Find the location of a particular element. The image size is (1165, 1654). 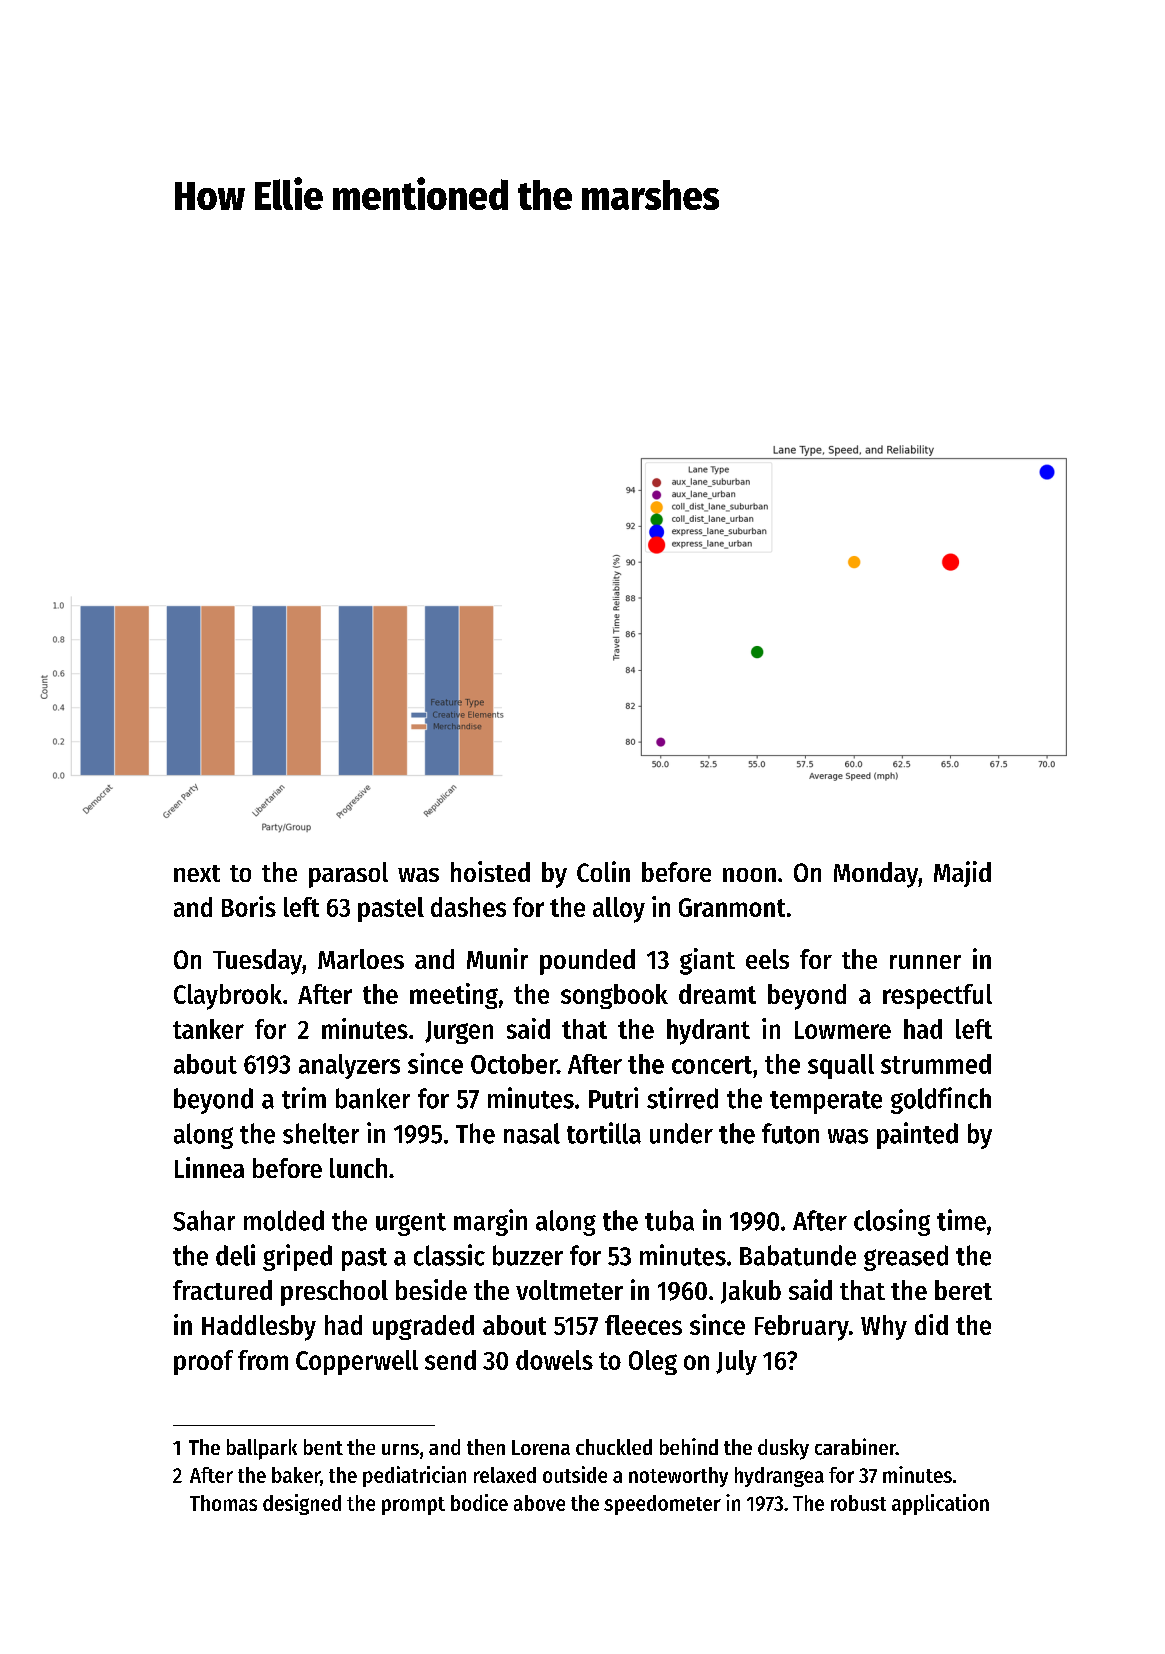

painted is located at coordinates (917, 1135).
